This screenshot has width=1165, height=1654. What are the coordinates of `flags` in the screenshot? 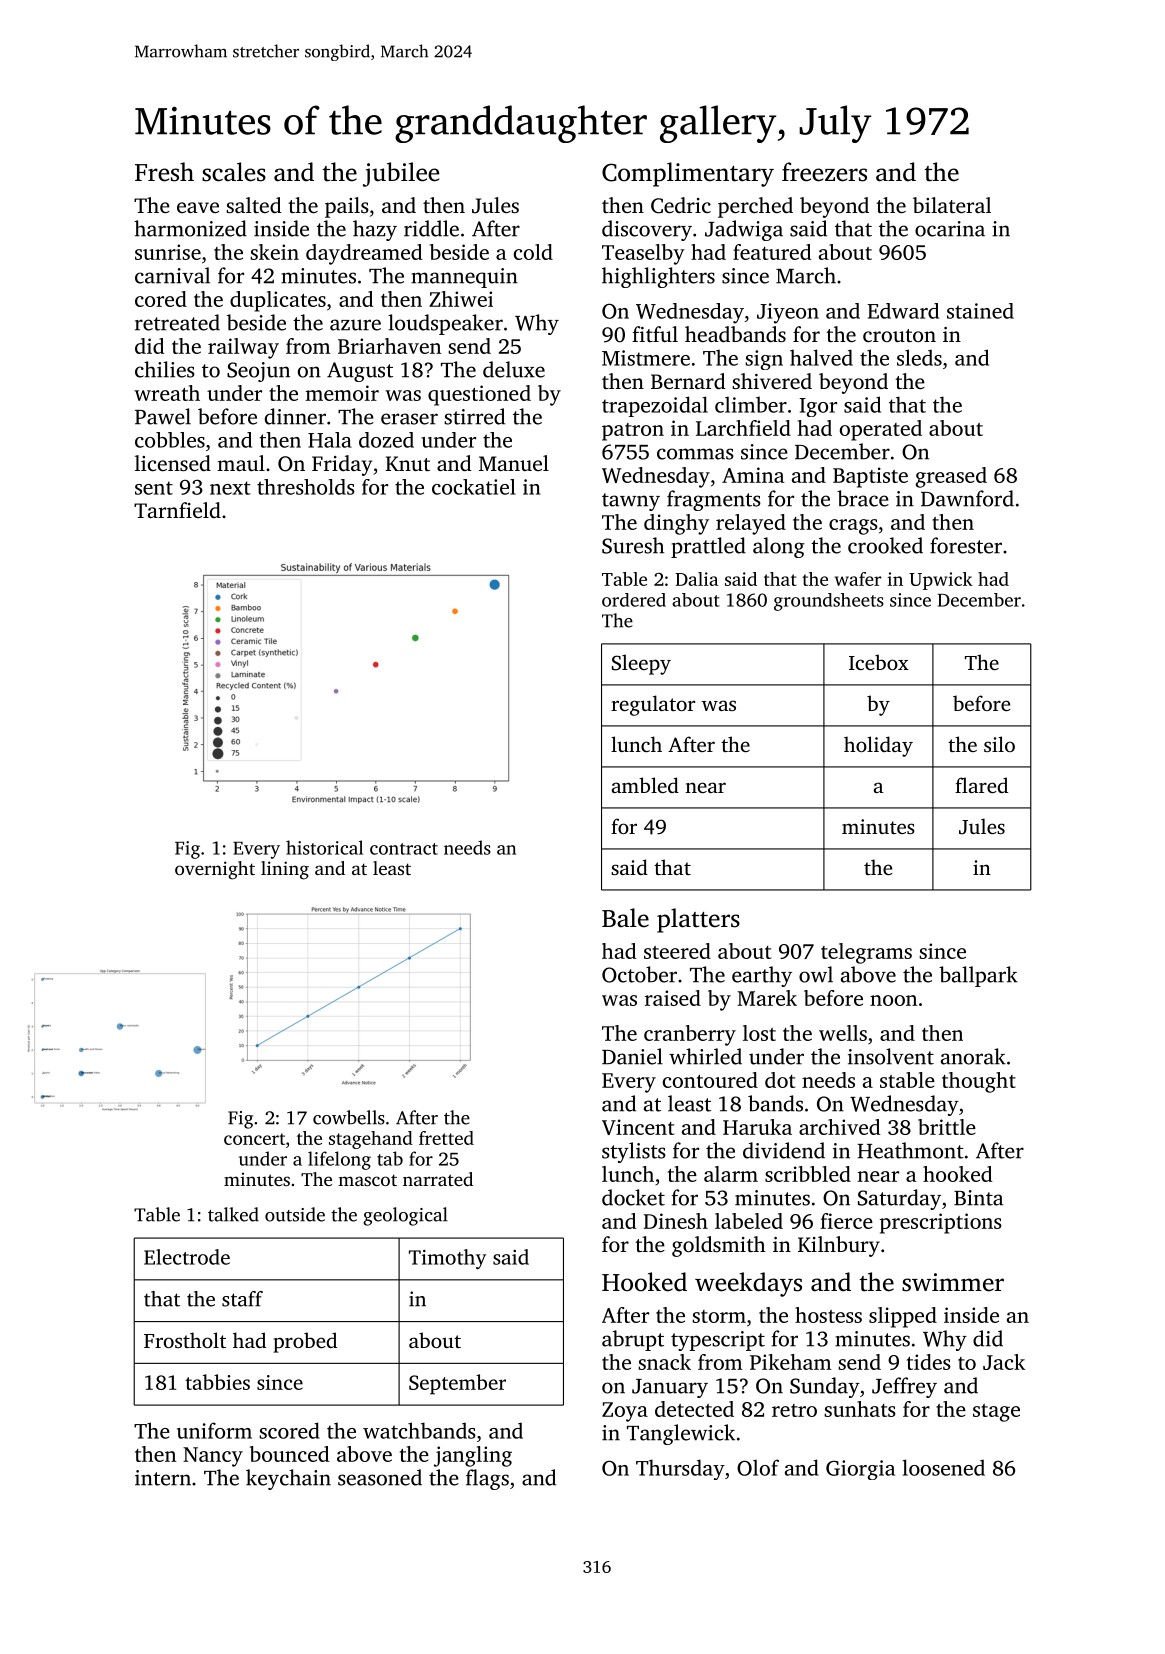 It's located at (487, 1479).
